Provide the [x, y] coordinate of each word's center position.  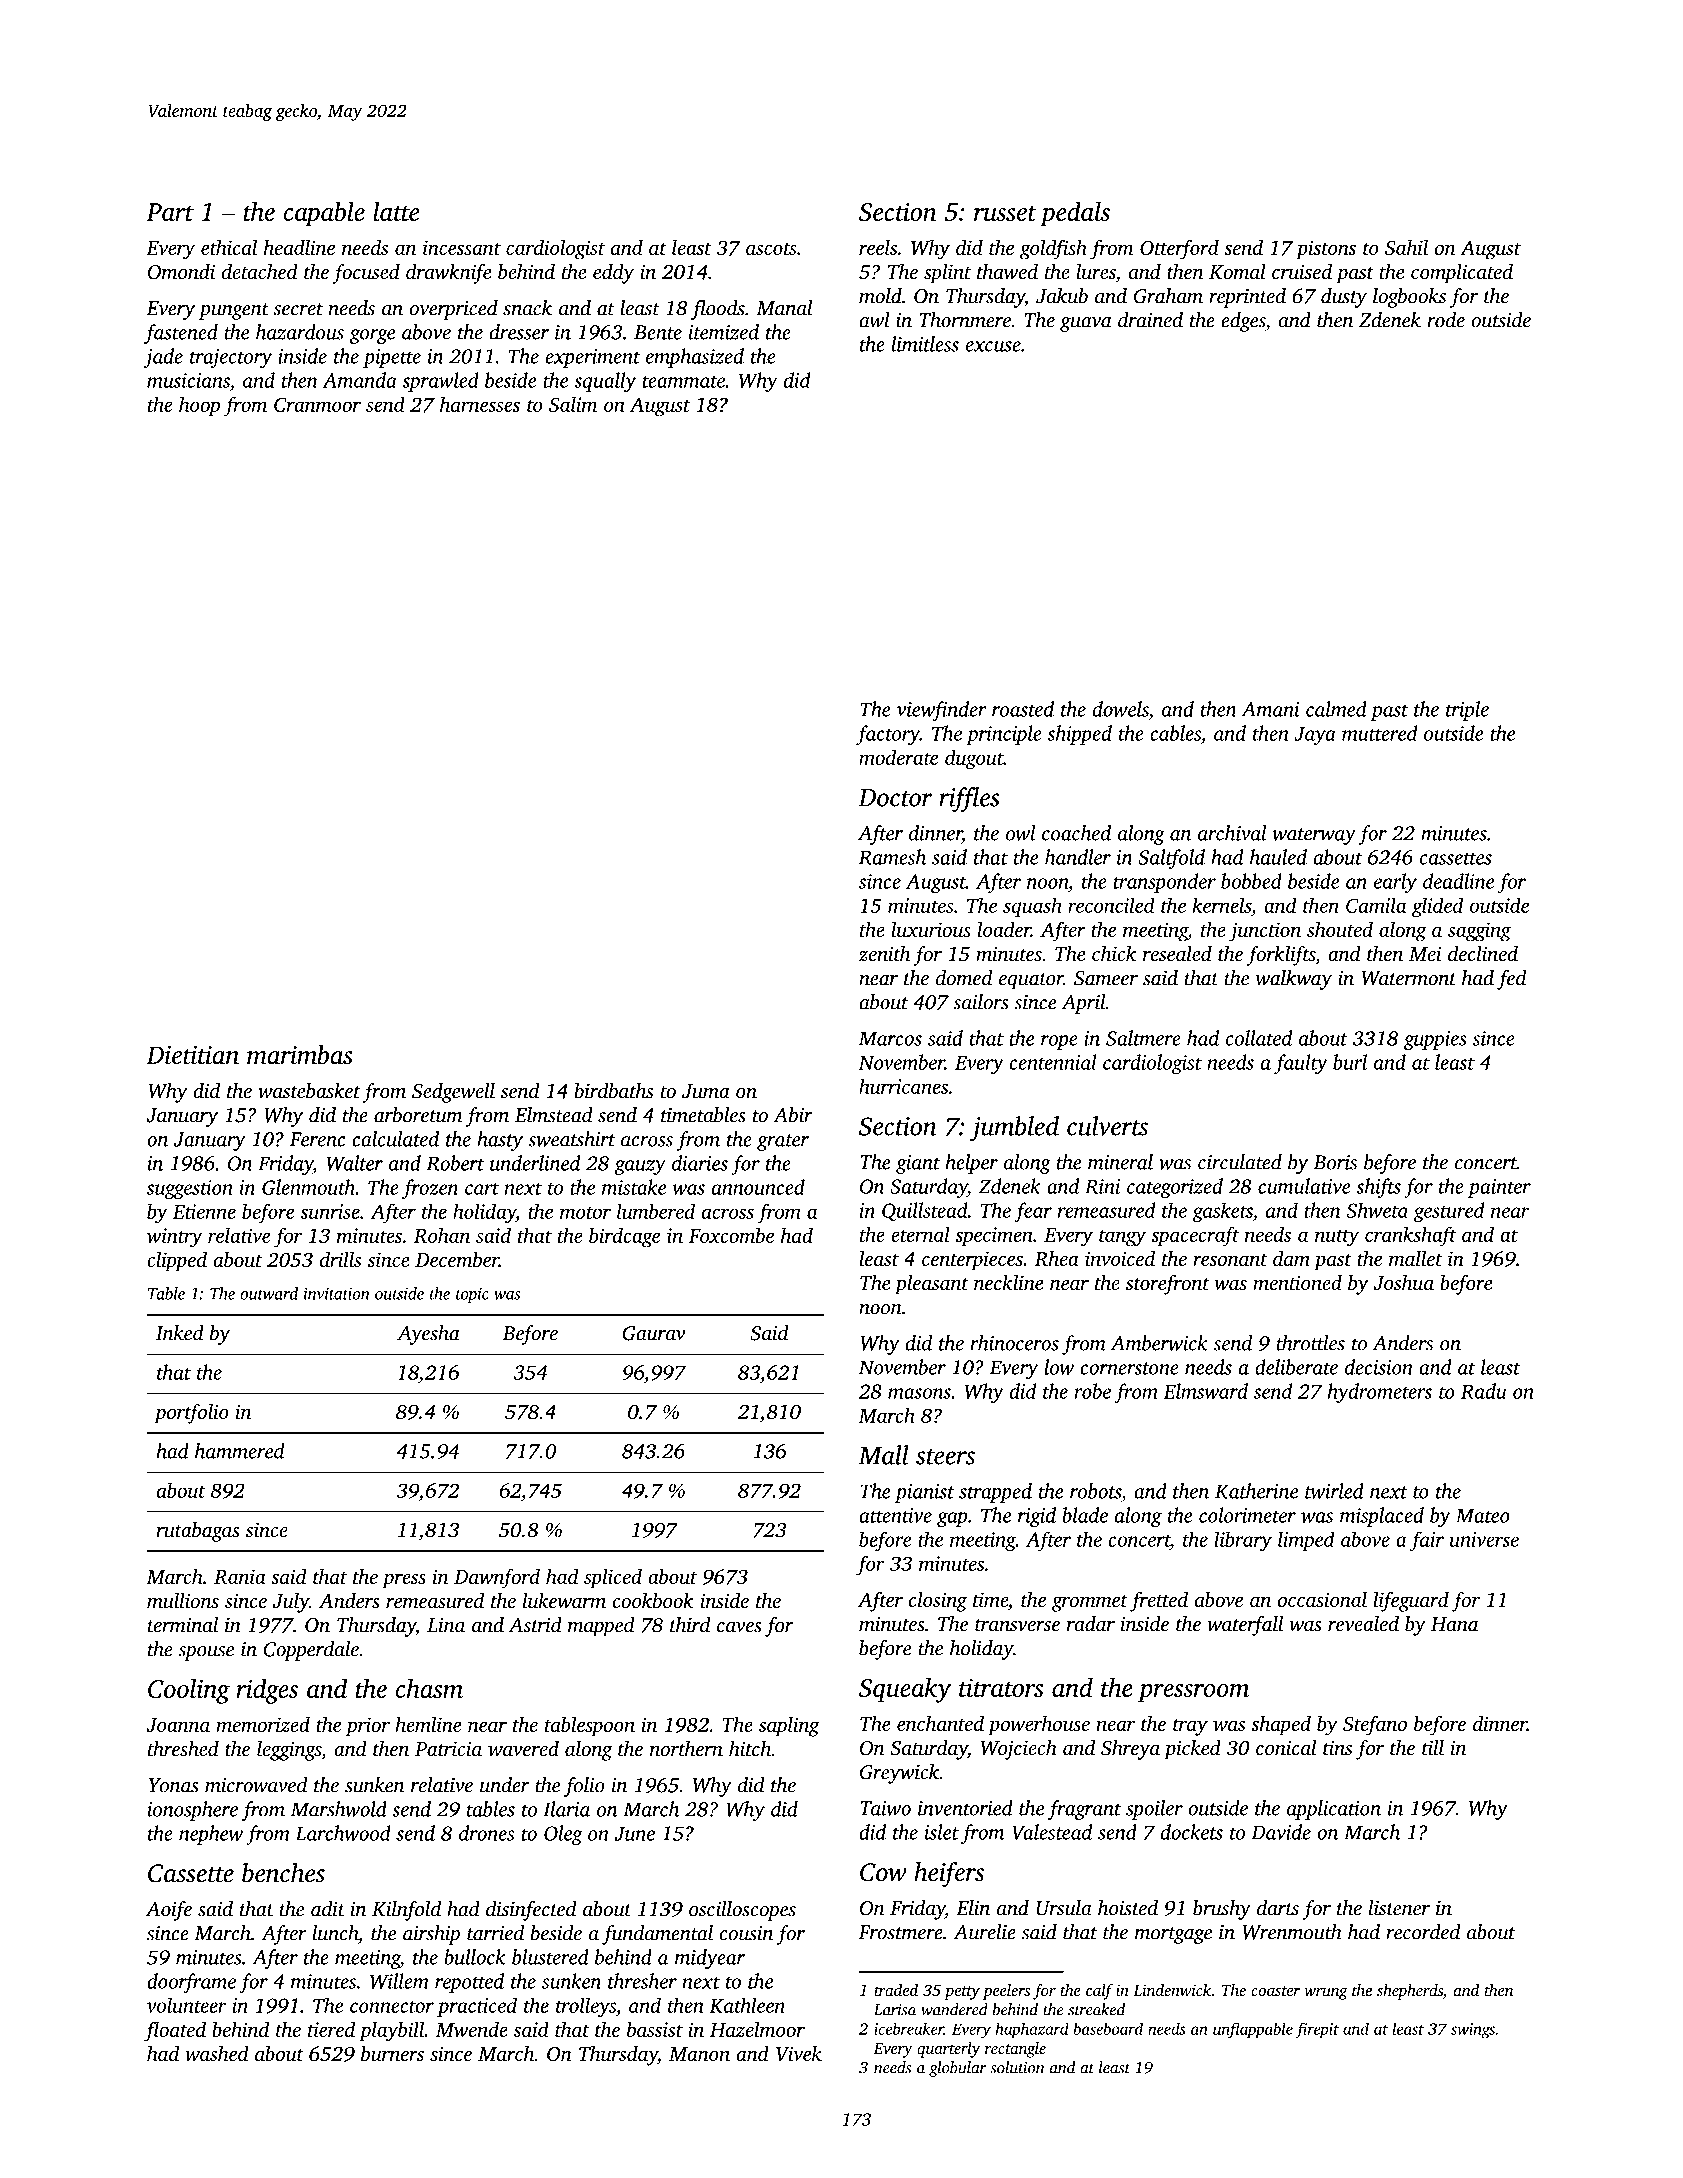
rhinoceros [1014, 1343]
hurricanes [903, 1086]
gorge [372, 336]
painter [1499, 1188]
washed [217, 2053]
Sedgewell [453, 1093]
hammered [240, 1451]
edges [1243, 322]
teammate [683, 381]
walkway [1294, 980]
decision [1379, 1367]
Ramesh [892, 857]
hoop [199, 406]
